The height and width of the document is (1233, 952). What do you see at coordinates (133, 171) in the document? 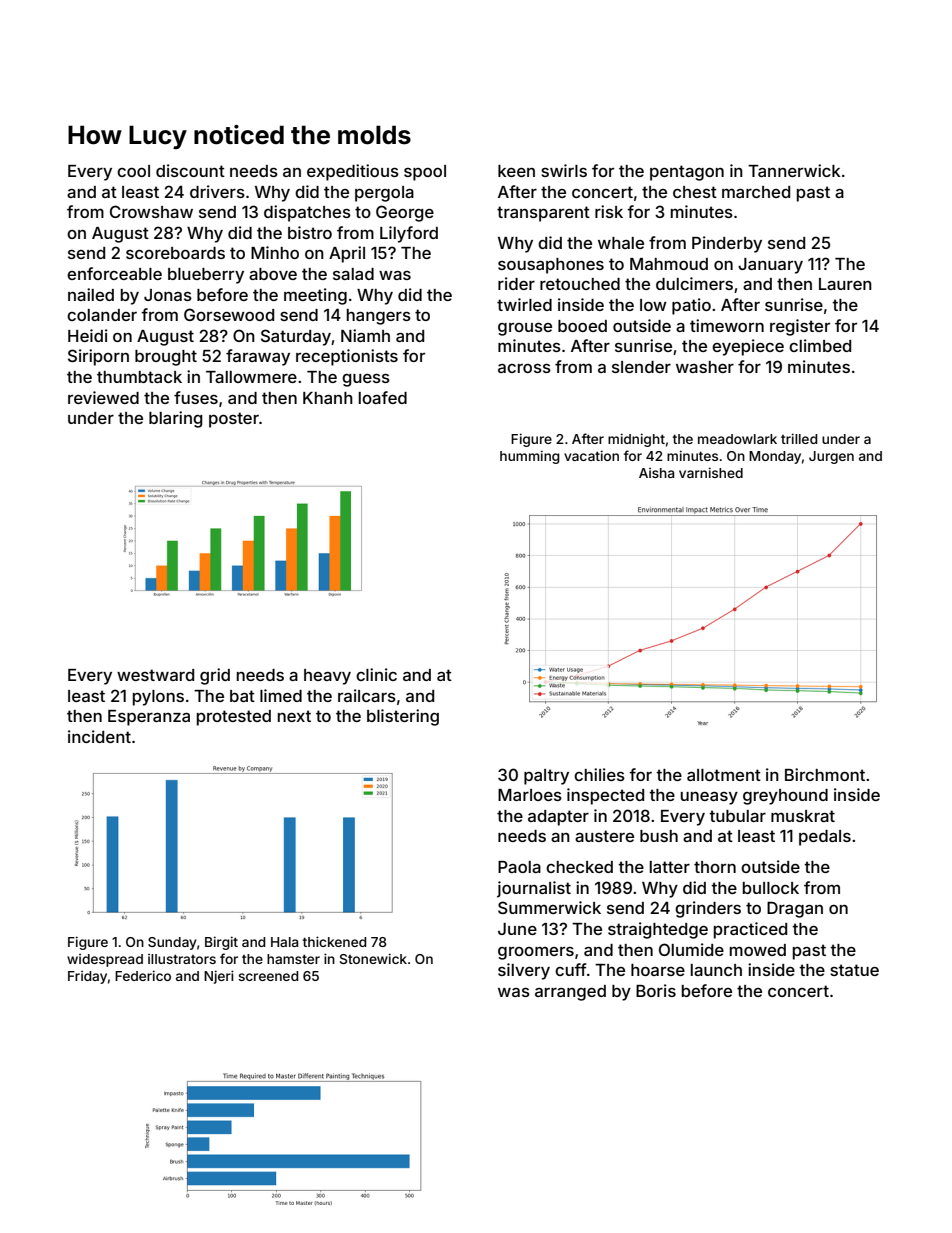
I see `cool` at bounding box center [133, 171].
